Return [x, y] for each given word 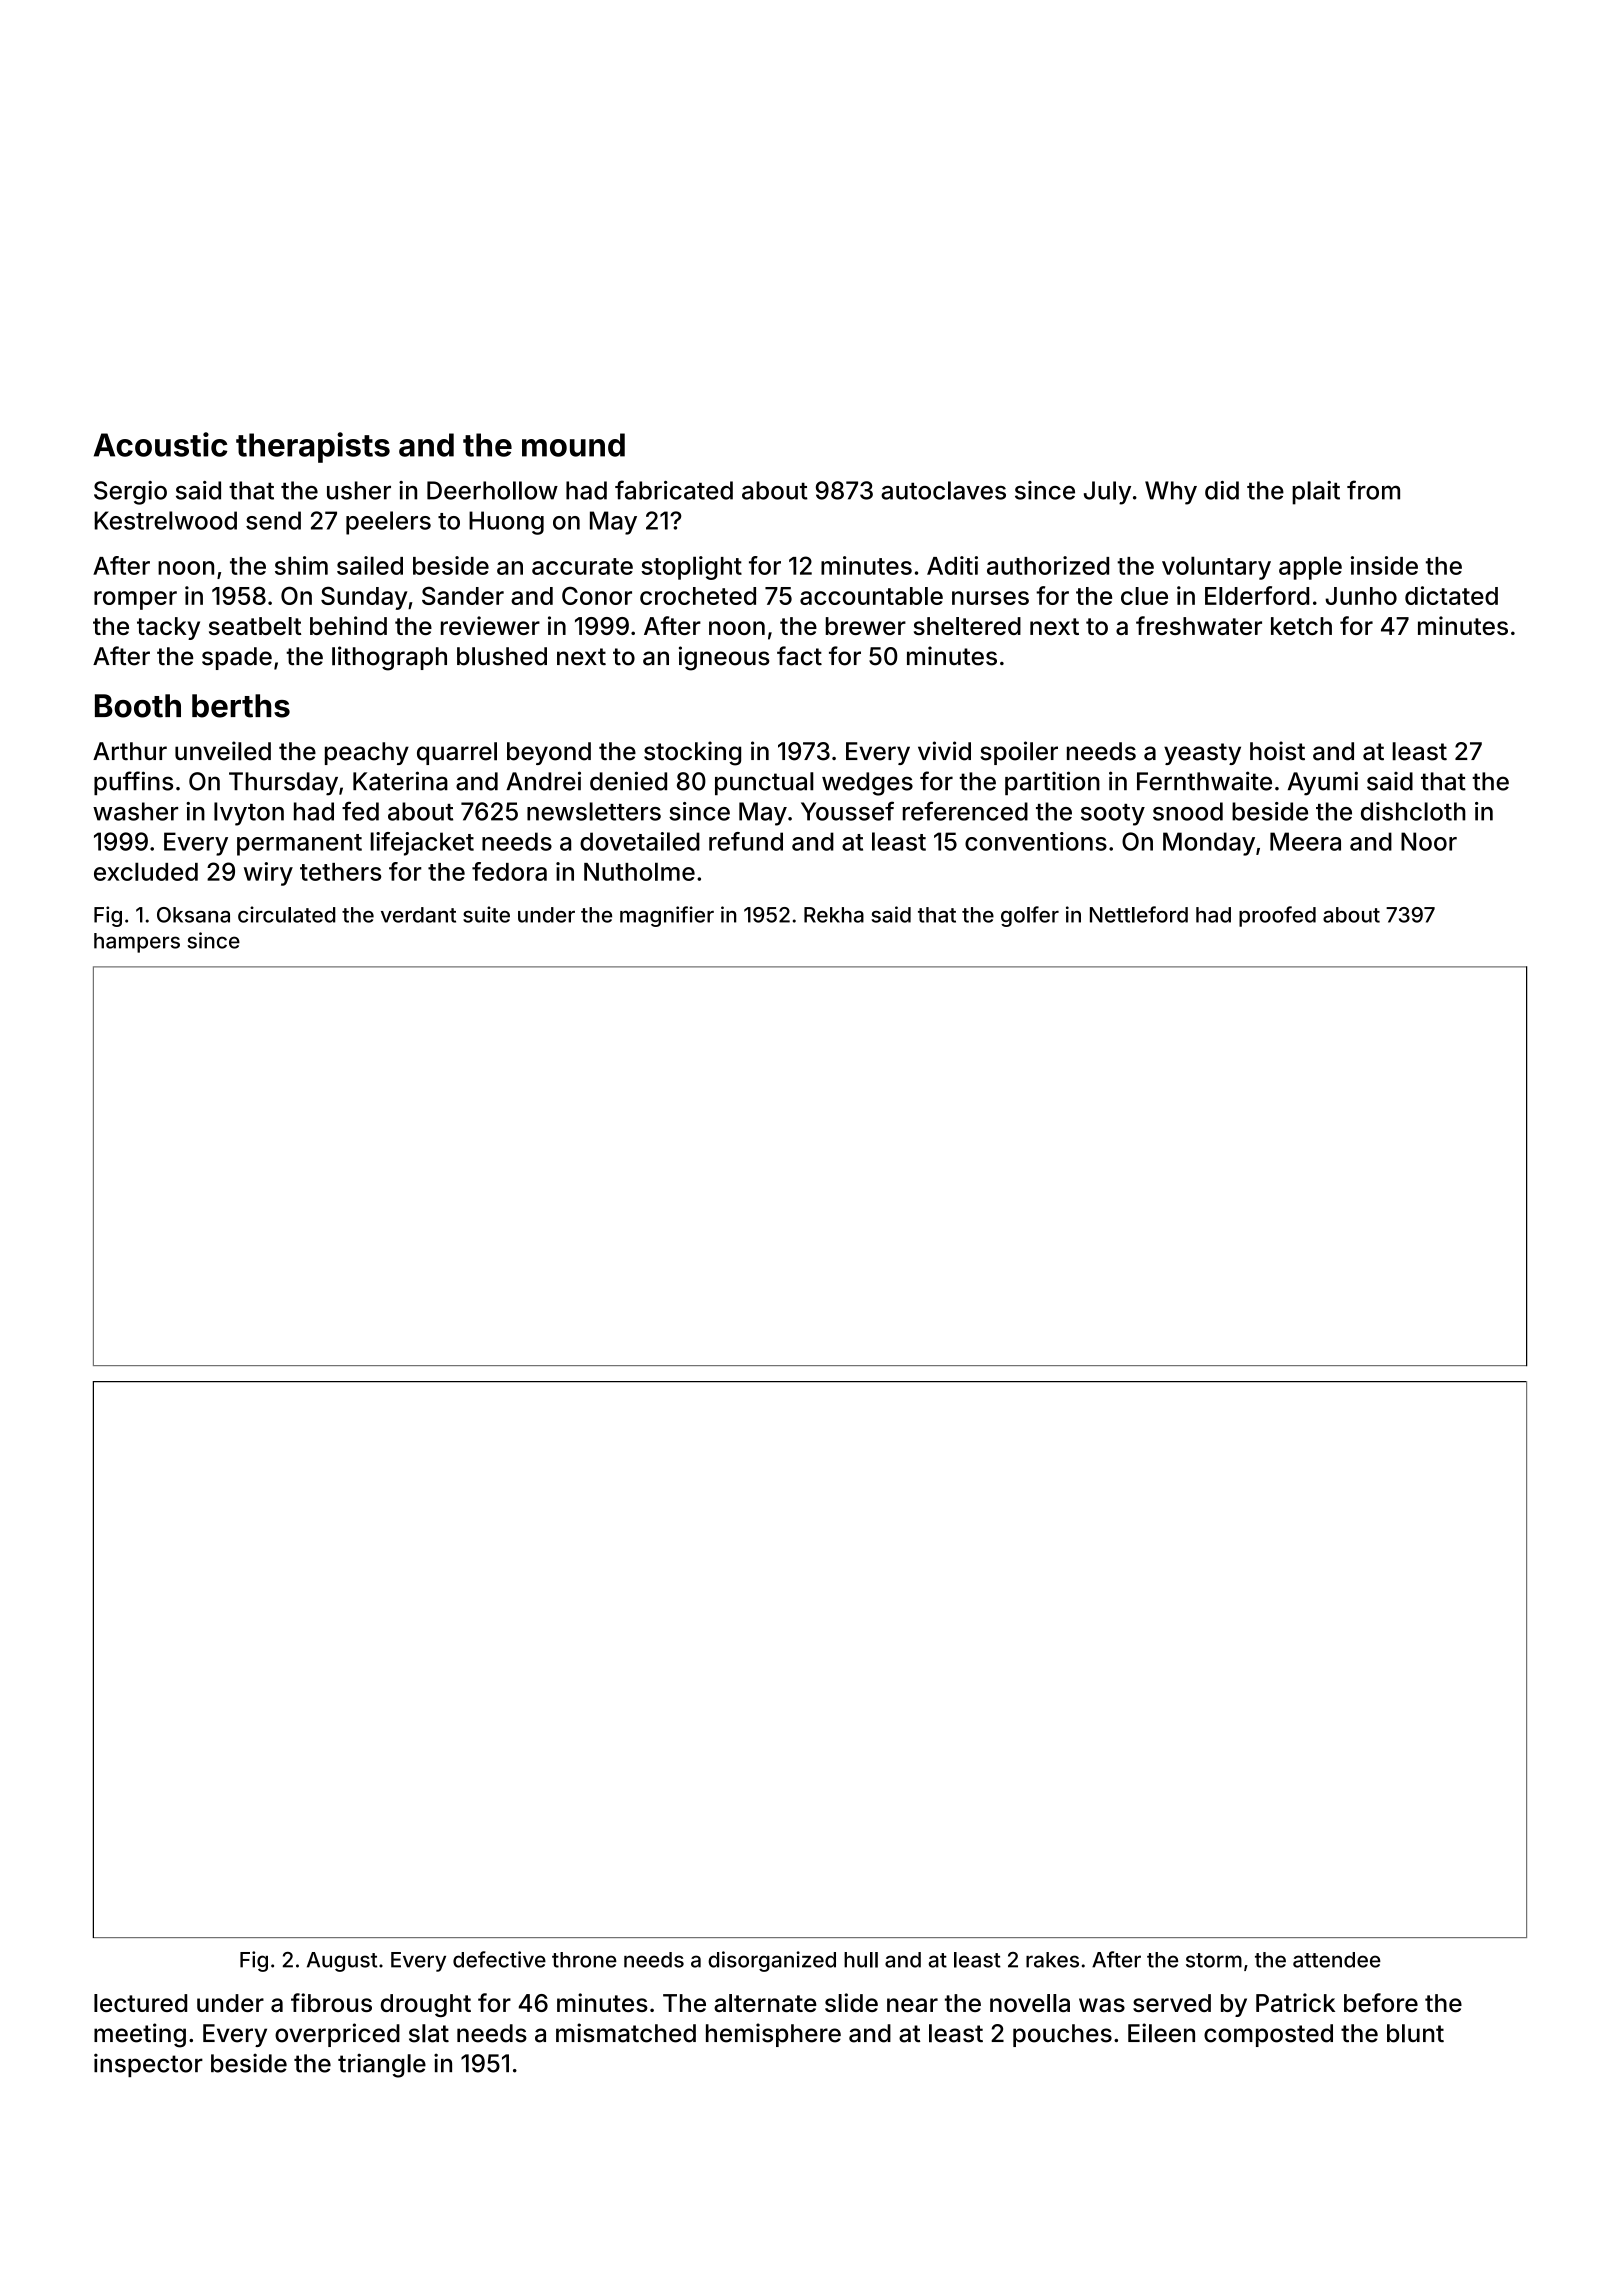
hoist [1277, 751]
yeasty [1202, 754]
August [342, 1962]
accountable [871, 596]
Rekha [834, 915]
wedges [867, 784]
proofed [1277, 916]
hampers [137, 943]
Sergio [130, 493]
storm [1214, 1960]
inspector [148, 2065]
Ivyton [249, 814]
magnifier [667, 916]
